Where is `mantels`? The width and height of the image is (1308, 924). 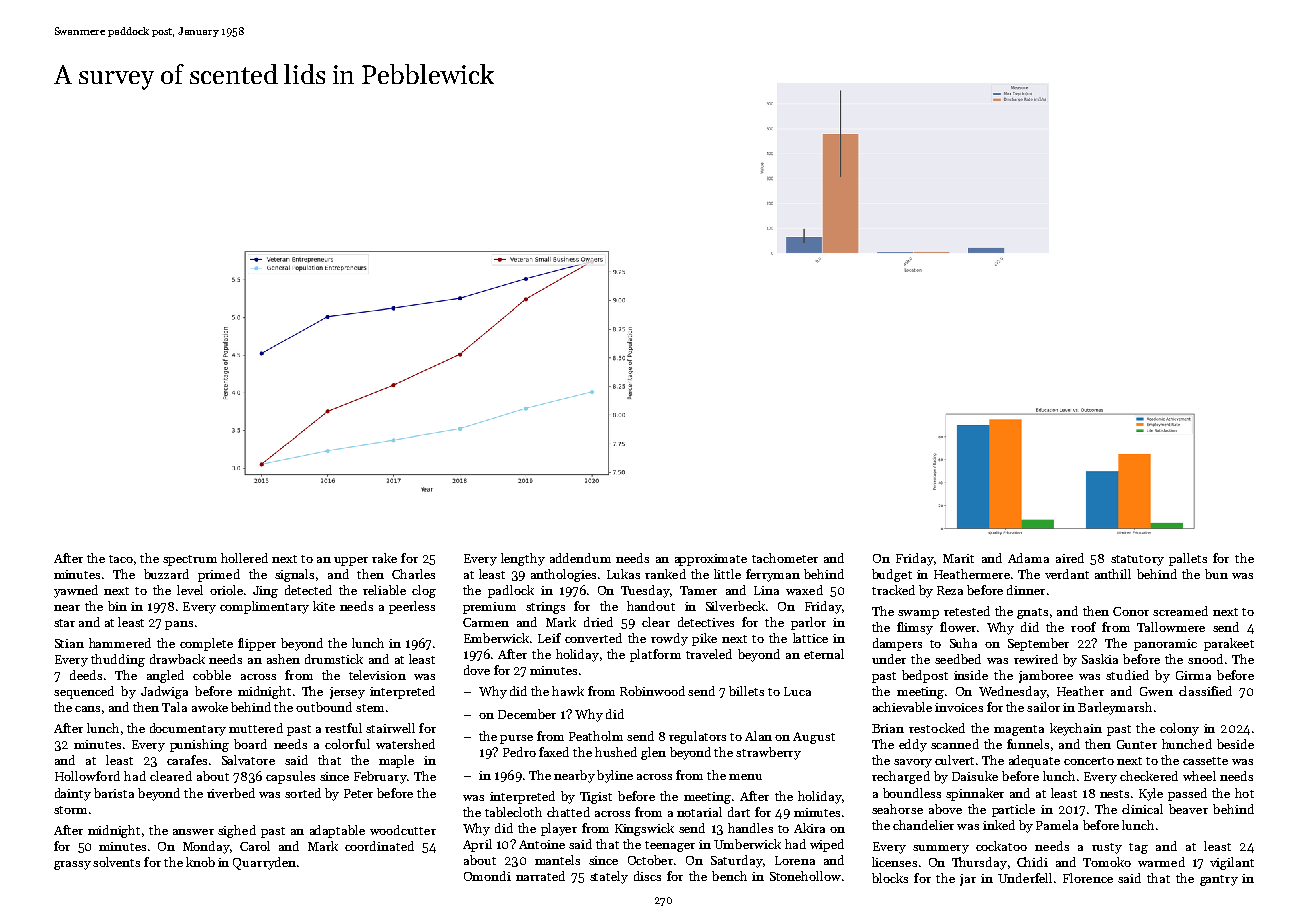 mantels is located at coordinates (557, 860).
